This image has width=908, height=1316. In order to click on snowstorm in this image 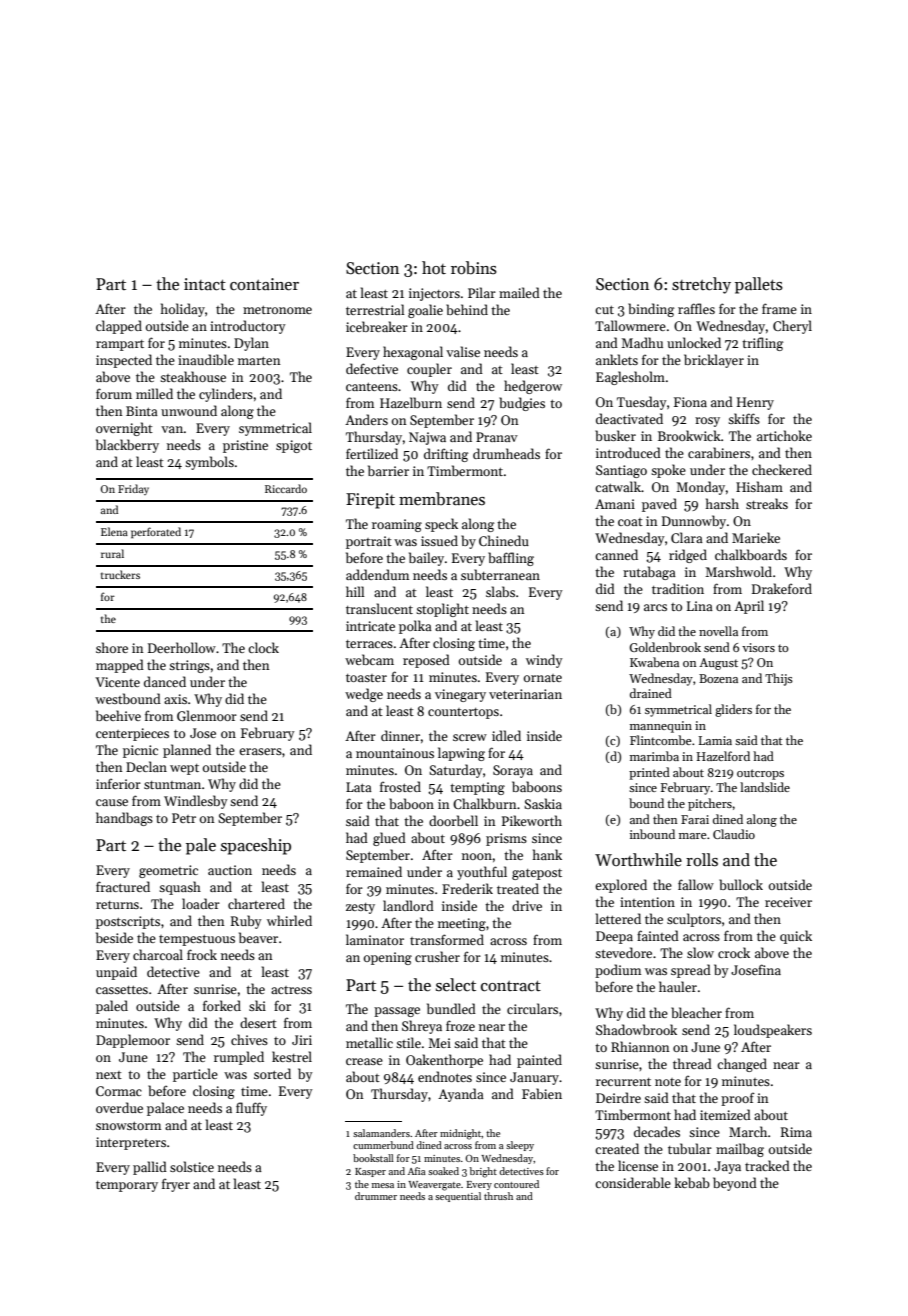, I will do `click(128, 1126)`.
